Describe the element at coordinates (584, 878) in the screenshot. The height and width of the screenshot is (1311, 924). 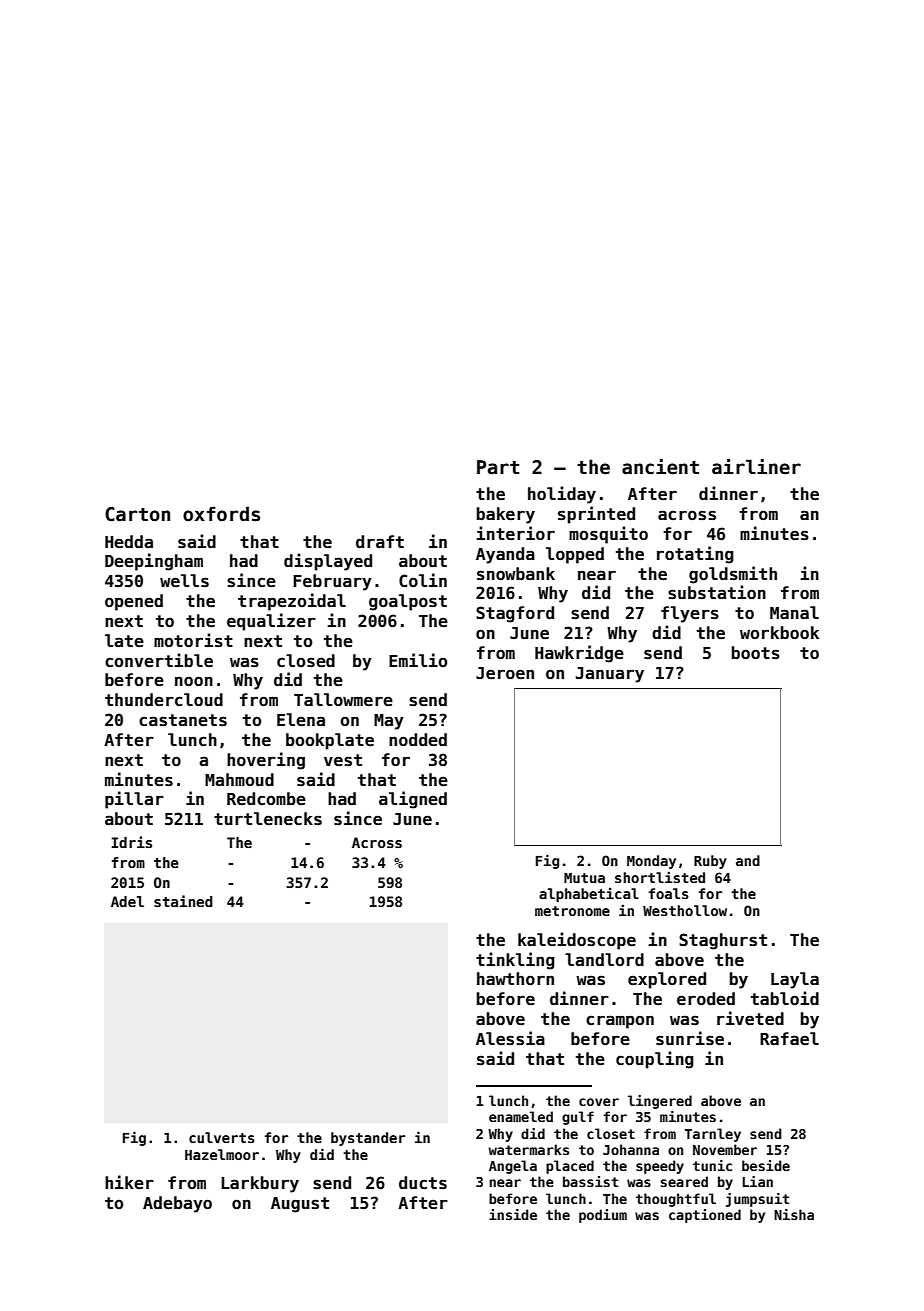
I see `Mutua` at that location.
